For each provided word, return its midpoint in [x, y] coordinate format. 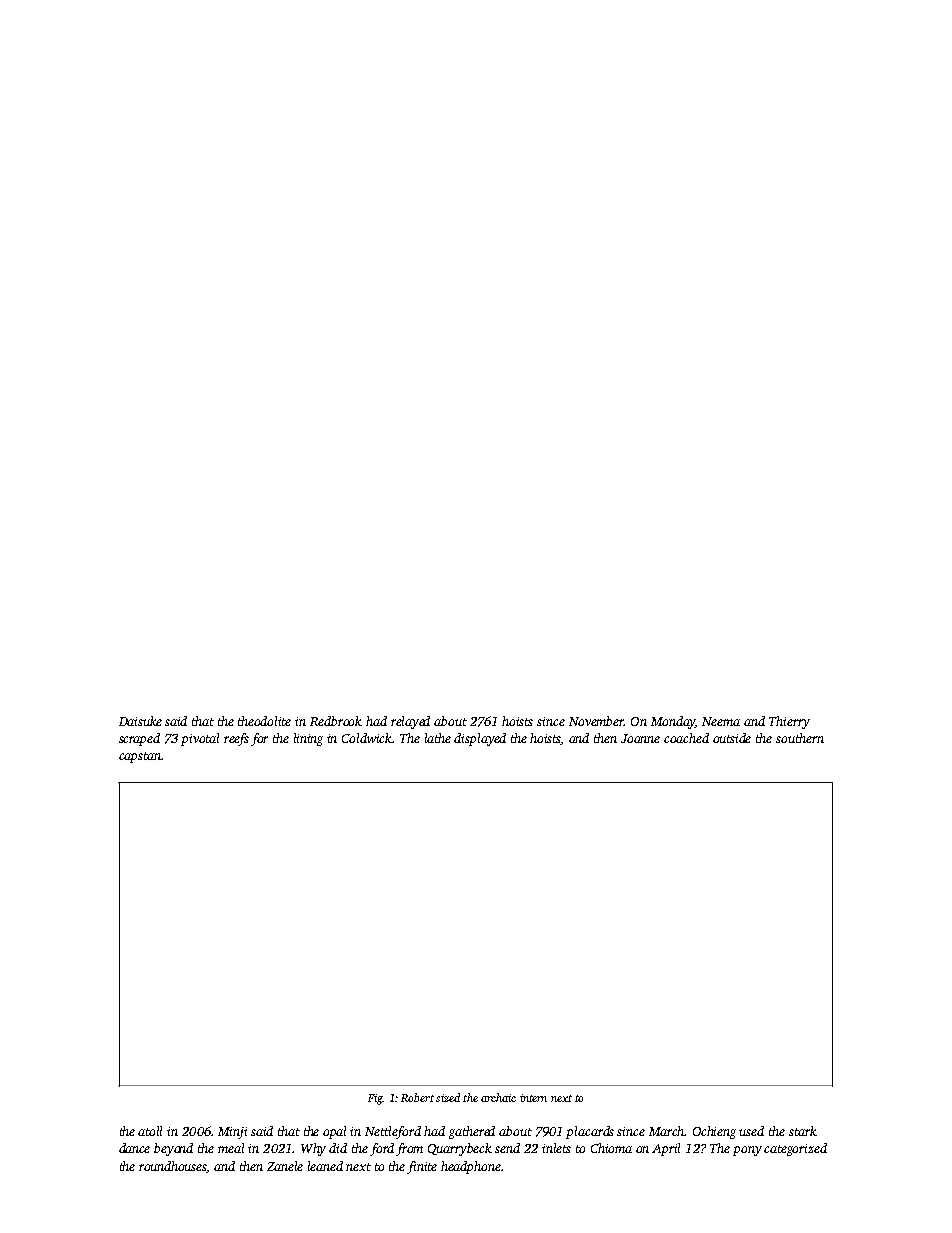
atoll [150, 1131]
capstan [140, 757]
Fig [375, 1099]
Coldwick [367, 738]
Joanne [640, 738]
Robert [417, 1097]
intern [533, 1098]
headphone [471, 1167]
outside [732, 738]
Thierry [789, 722]
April [666, 1149]
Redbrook [336, 721]
